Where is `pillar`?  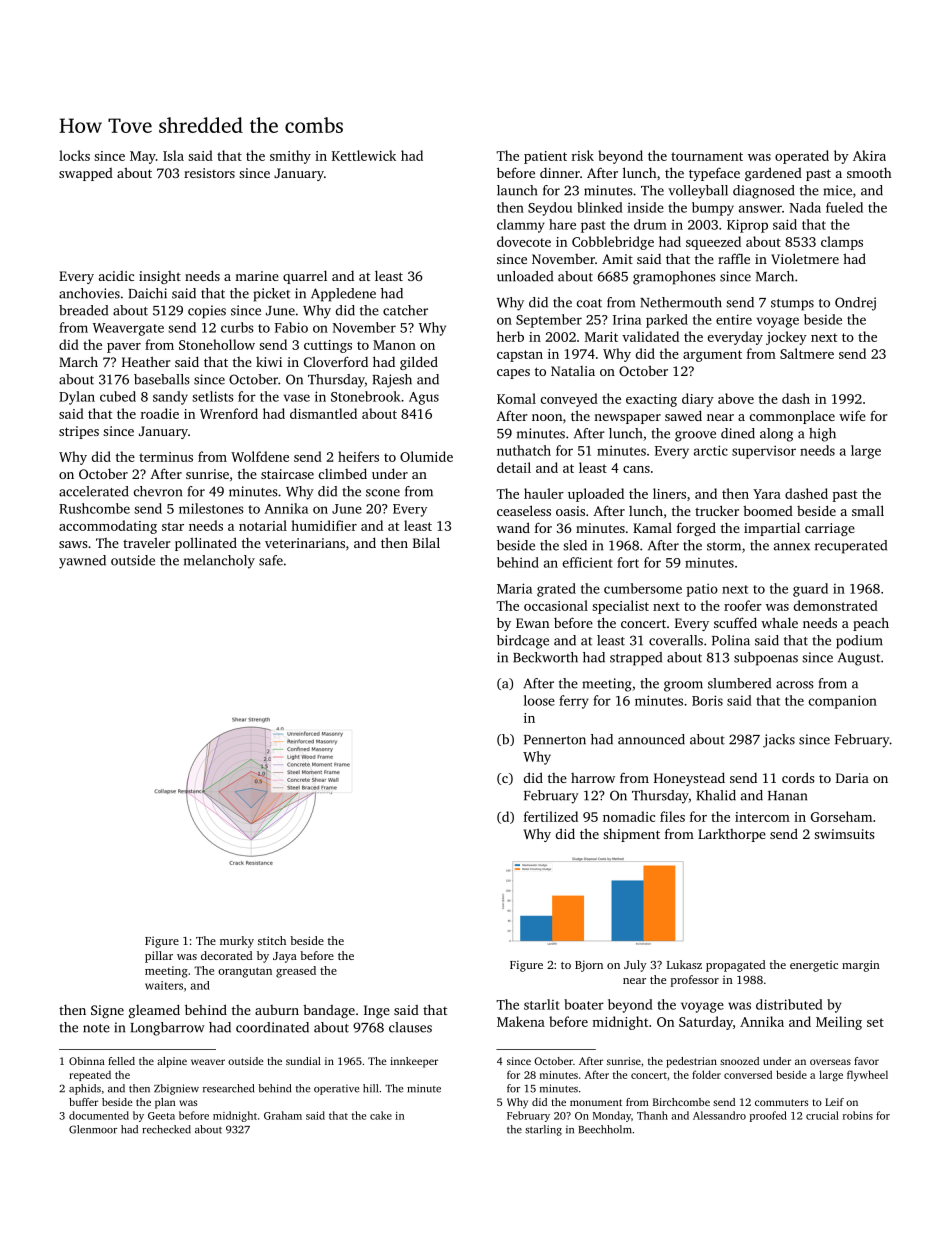
pillar is located at coordinates (159, 957).
